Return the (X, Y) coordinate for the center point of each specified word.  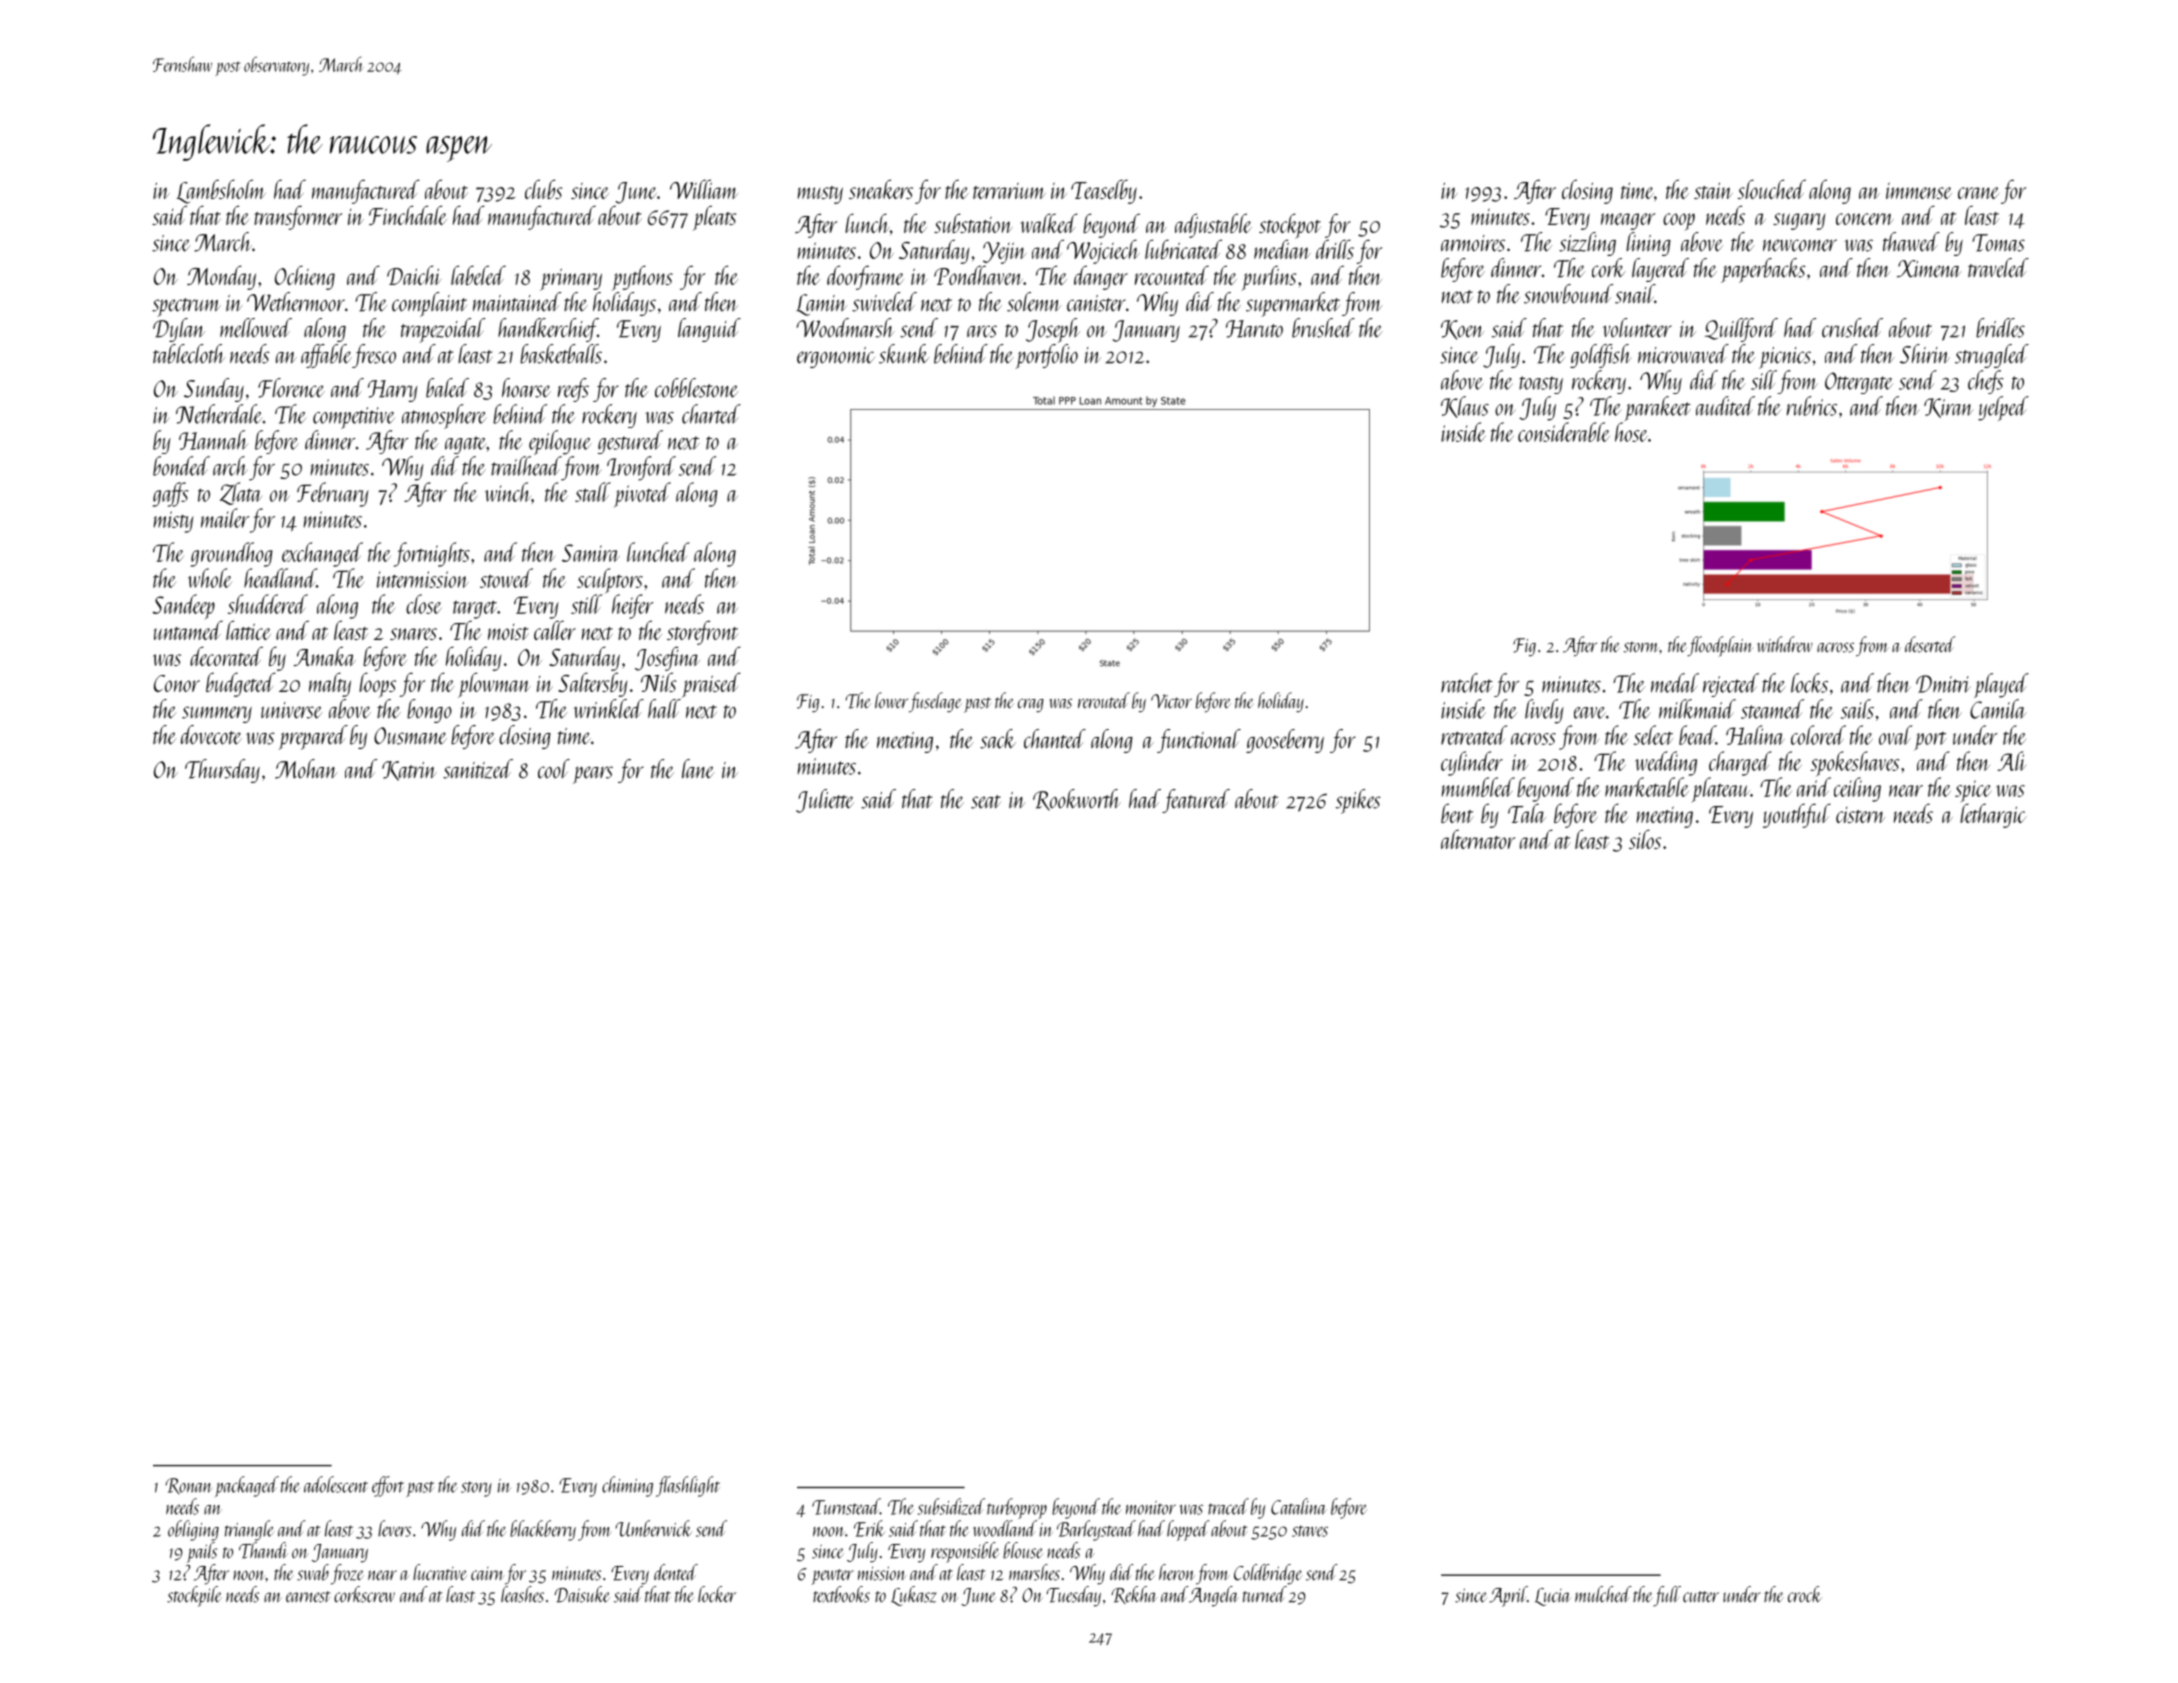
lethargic (1993, 815)
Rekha (1134, 1595)
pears (593, 775)
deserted (1930, 644)
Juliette (825, 801)
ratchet (1467, 683)
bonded (181, 466)
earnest (308, 1597)
